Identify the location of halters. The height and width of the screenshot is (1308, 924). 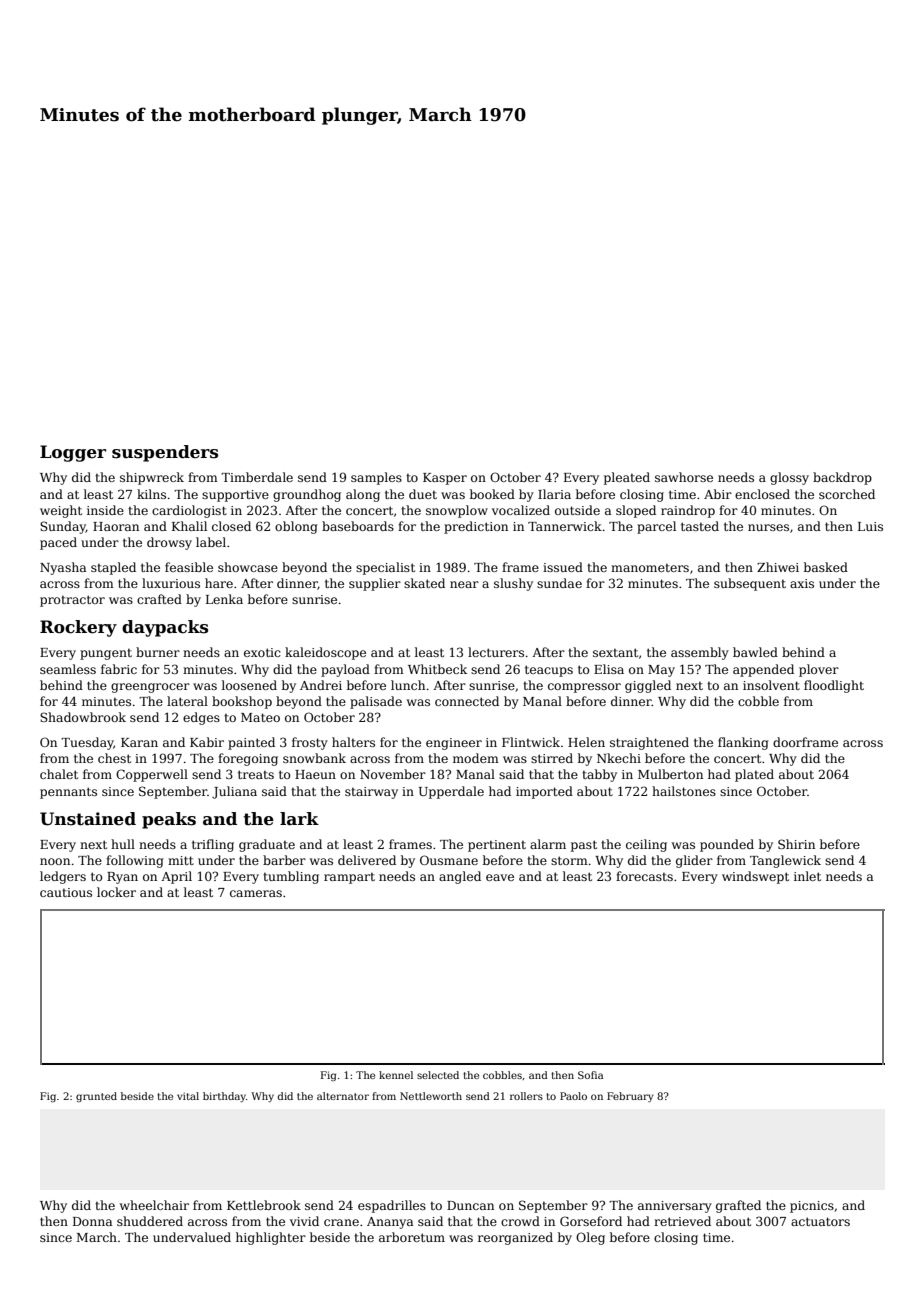
(353, 742).
